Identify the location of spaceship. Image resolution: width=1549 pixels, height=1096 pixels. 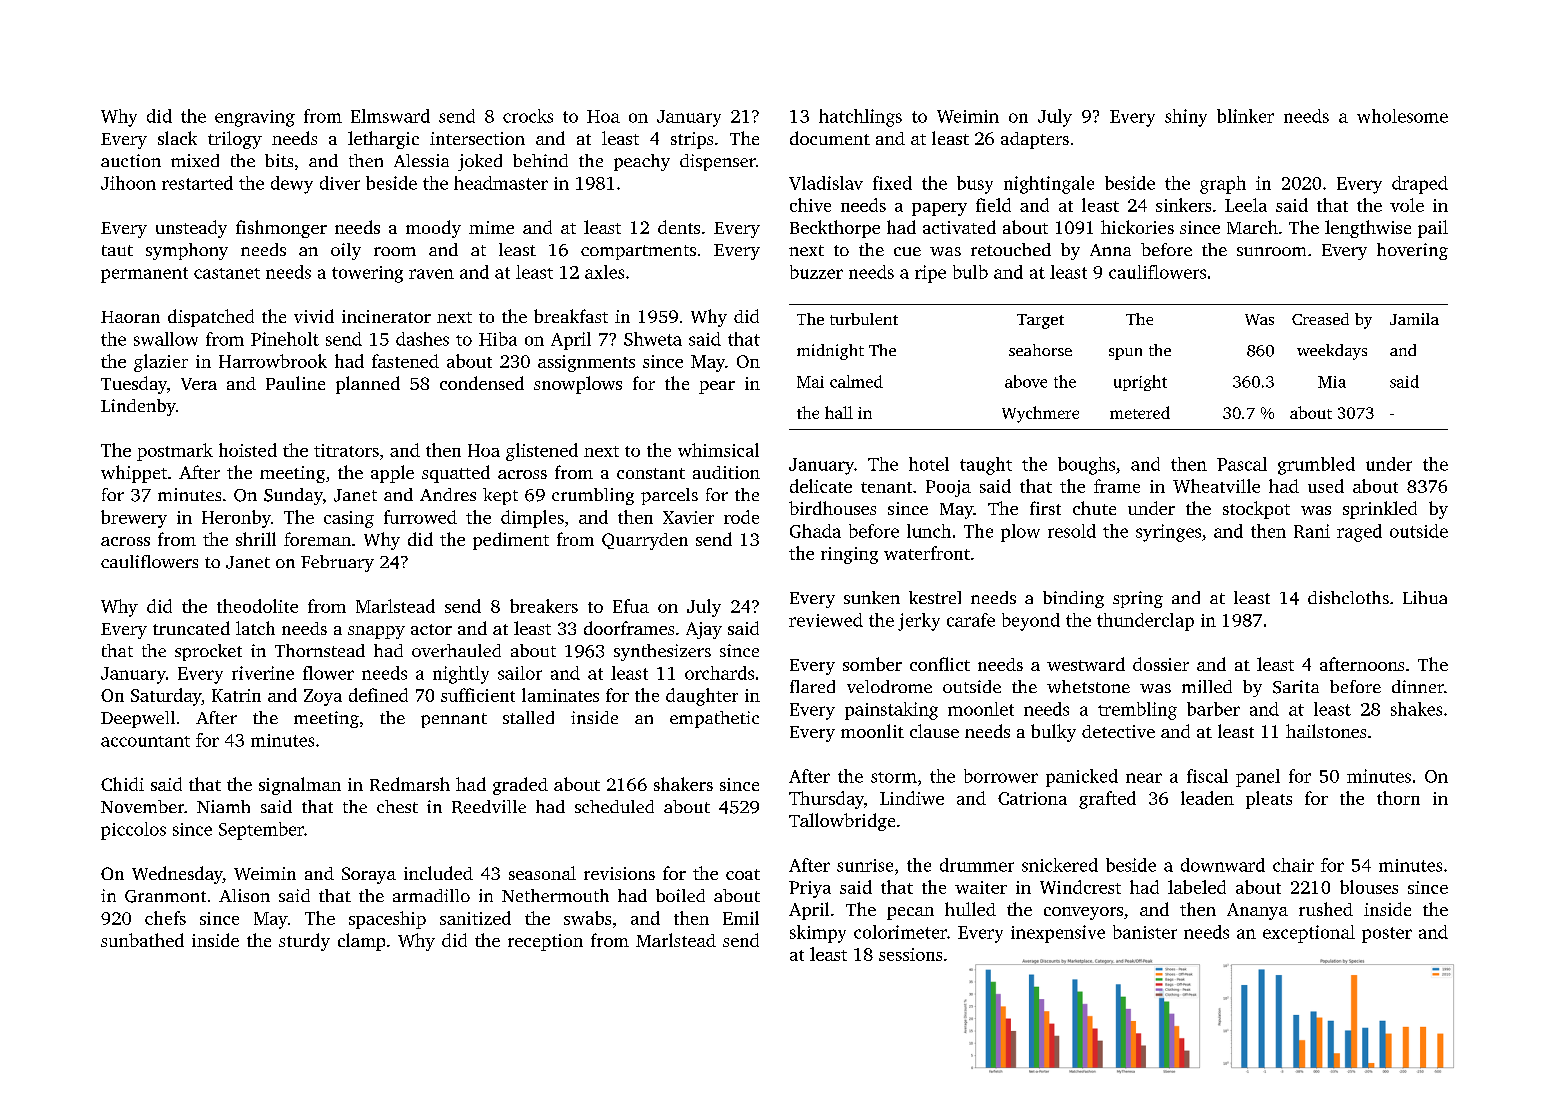
(387, 920).
